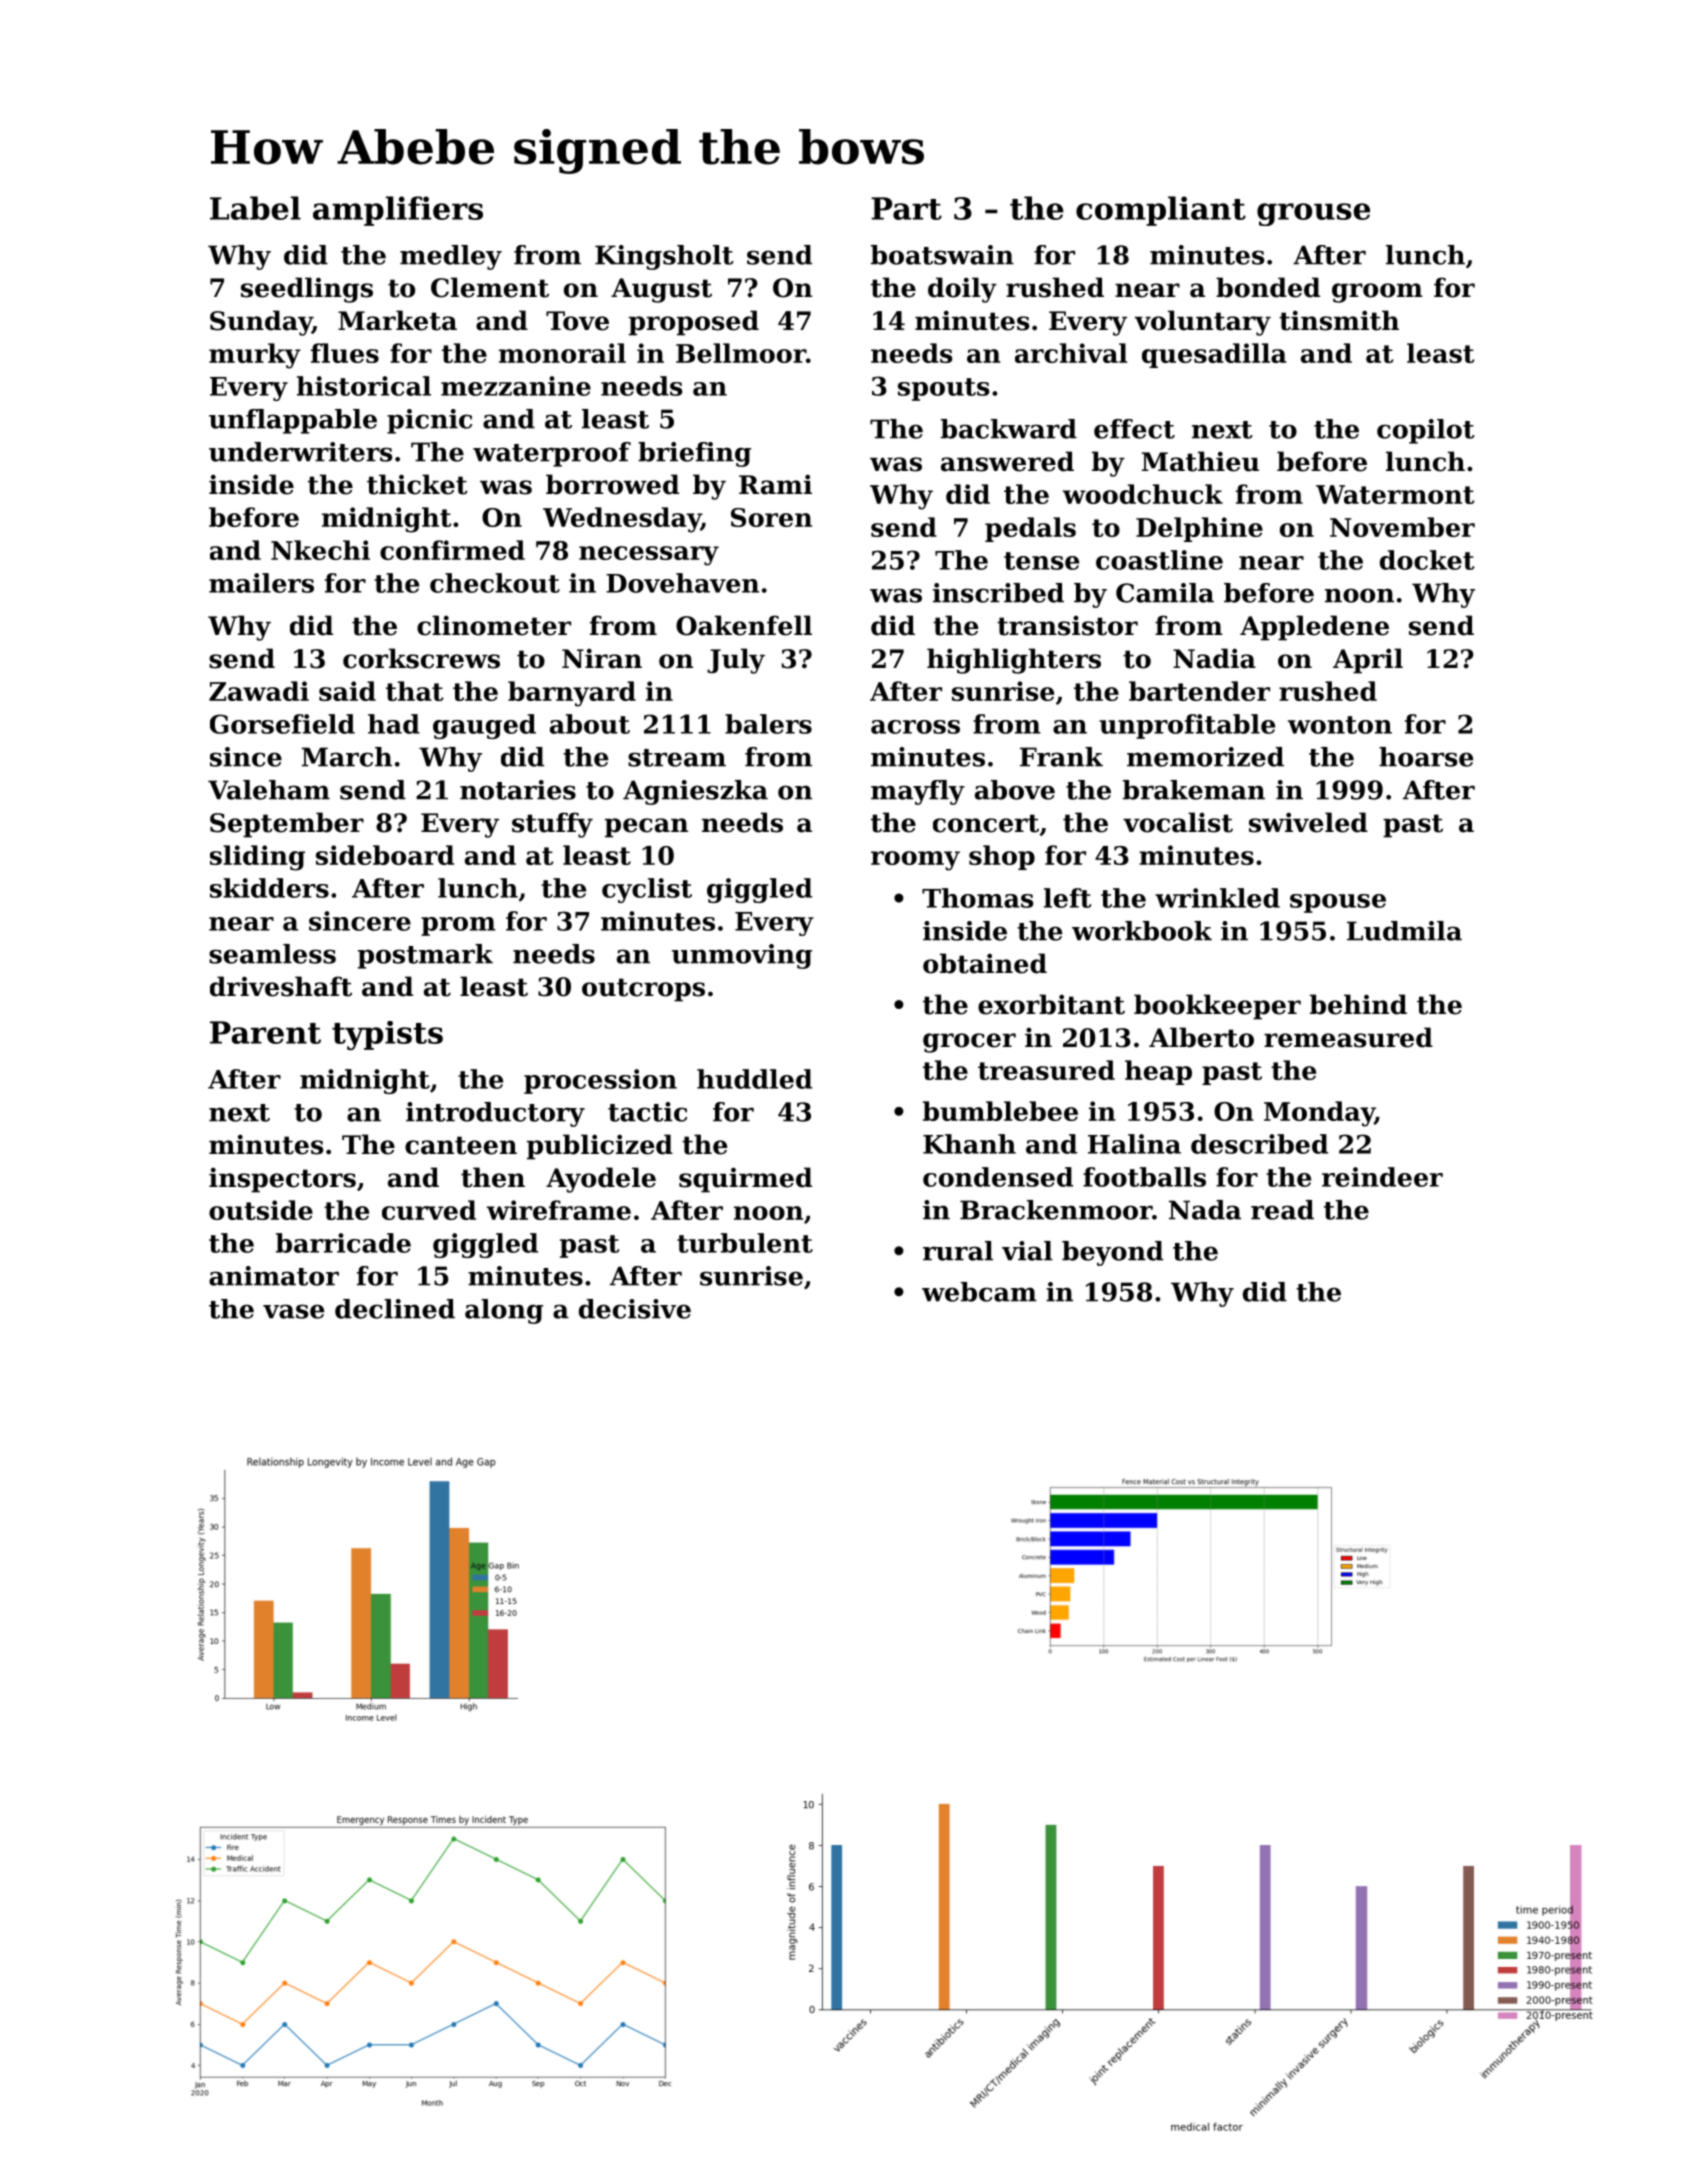 This image has height=2178, width=1683. Describe the element at coordinates (906, 208) in the image. I see `Part` at that location.
